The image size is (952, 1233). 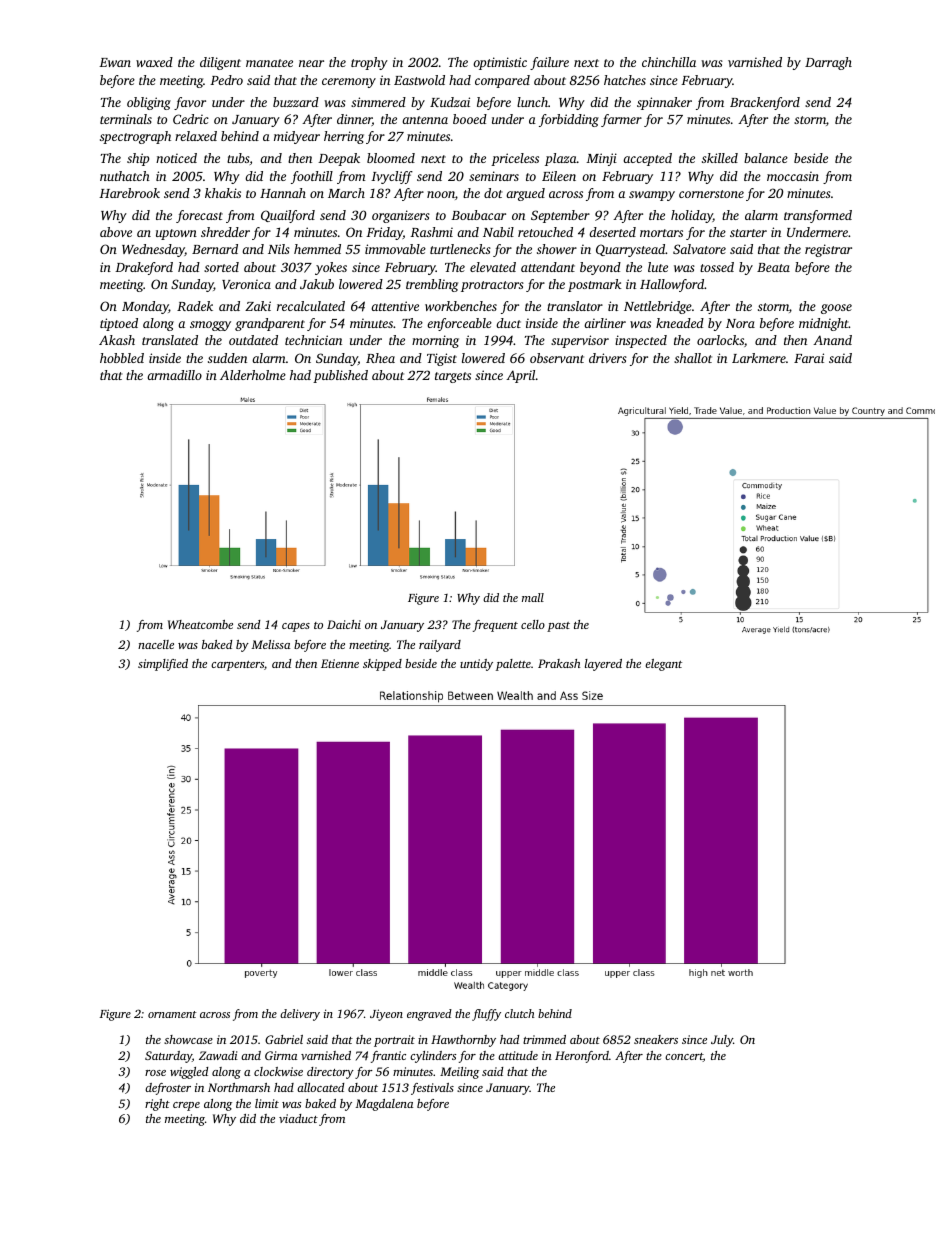 What do you see at coordinates (486, 1015) in the screenshot?
I see `fluffy` at bounding box center [486, 1015].
